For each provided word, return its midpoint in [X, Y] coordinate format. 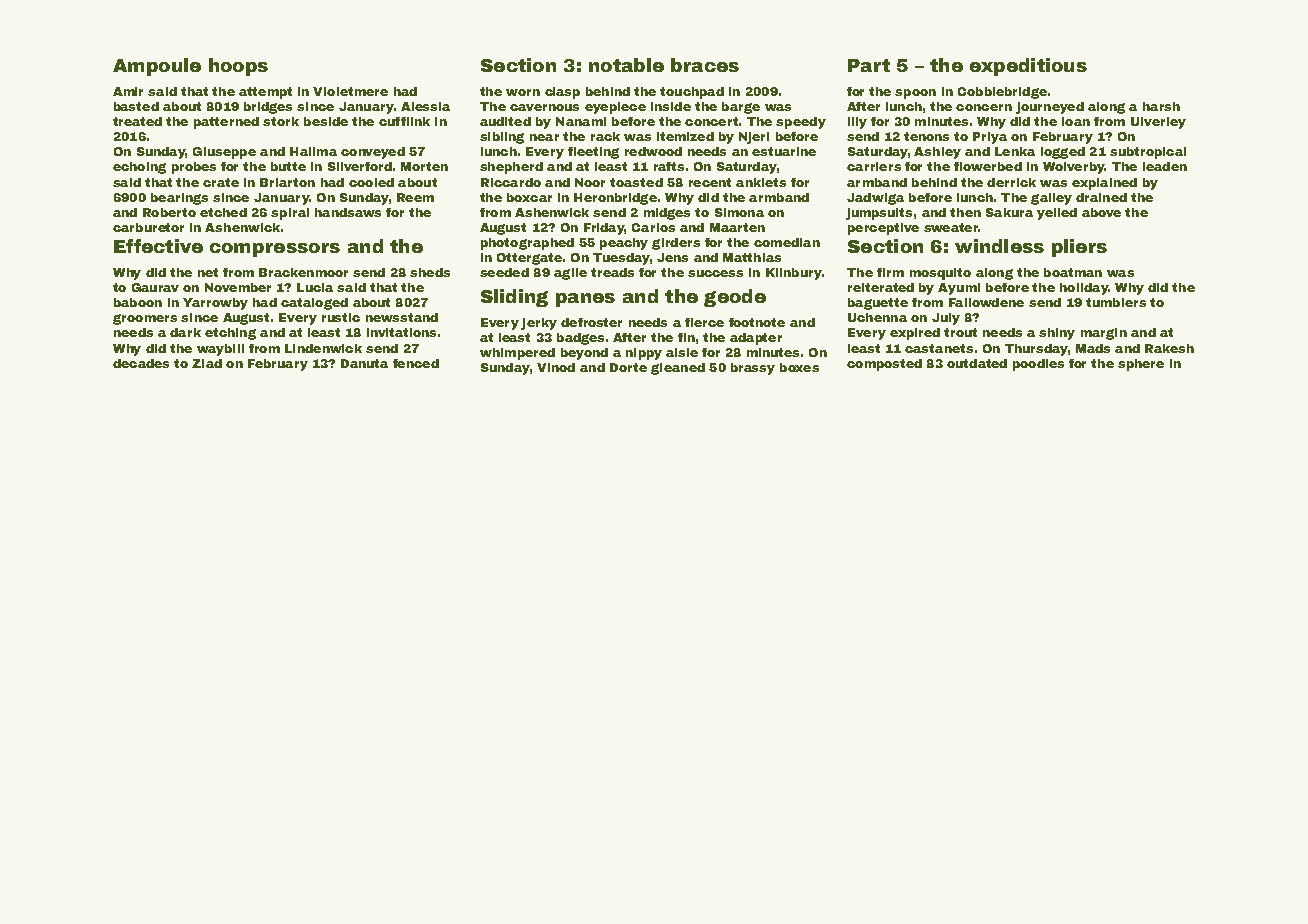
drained [1101, 197]
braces [705, 65]
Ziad [207, 363]
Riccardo [511, 182]
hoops [238, 67]
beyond [584, 354]
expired [915, 334]
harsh [1161, 106]
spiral [290, 214]
